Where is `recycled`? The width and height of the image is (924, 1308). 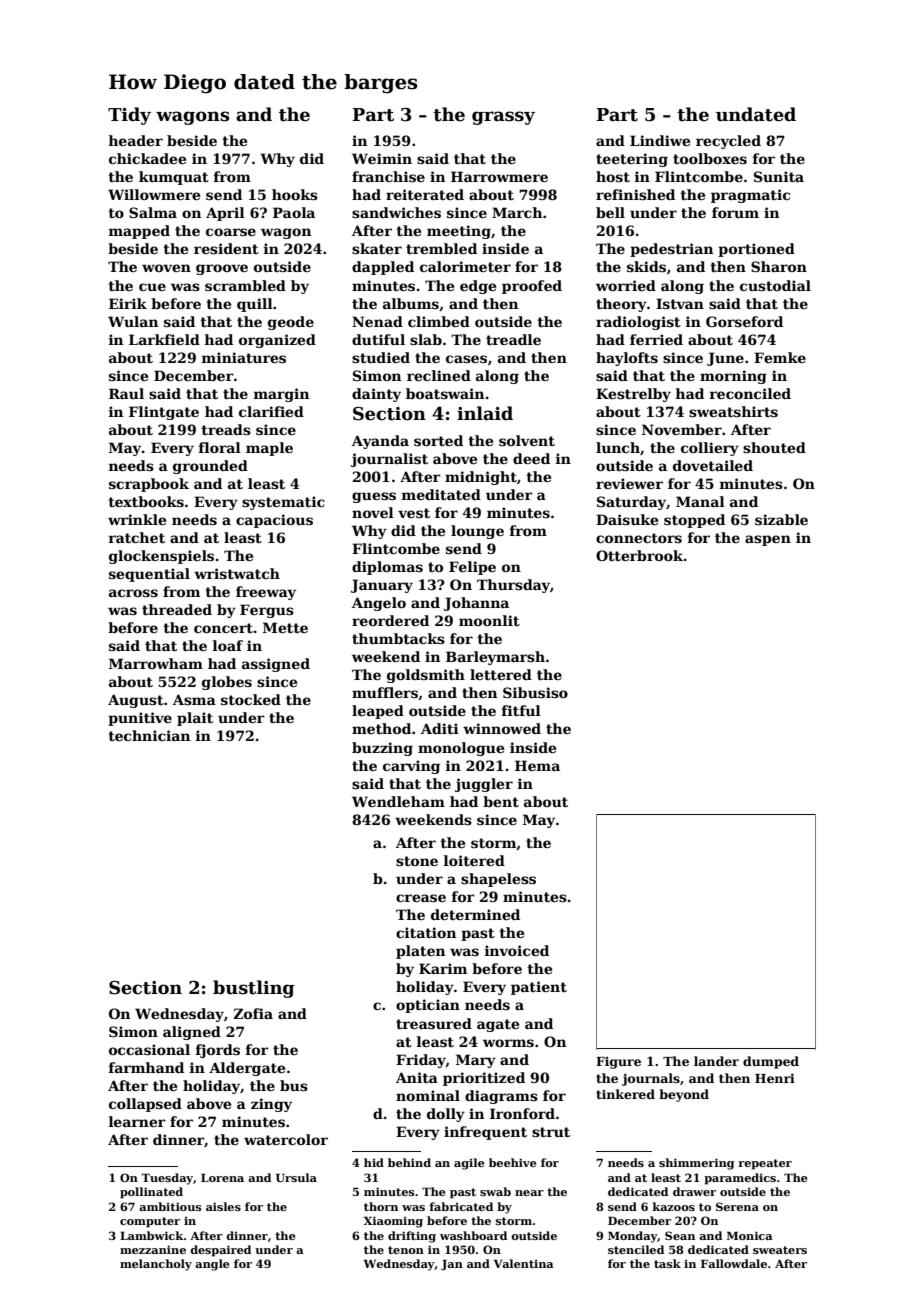
recycled is located at coordinates (728, 142).
